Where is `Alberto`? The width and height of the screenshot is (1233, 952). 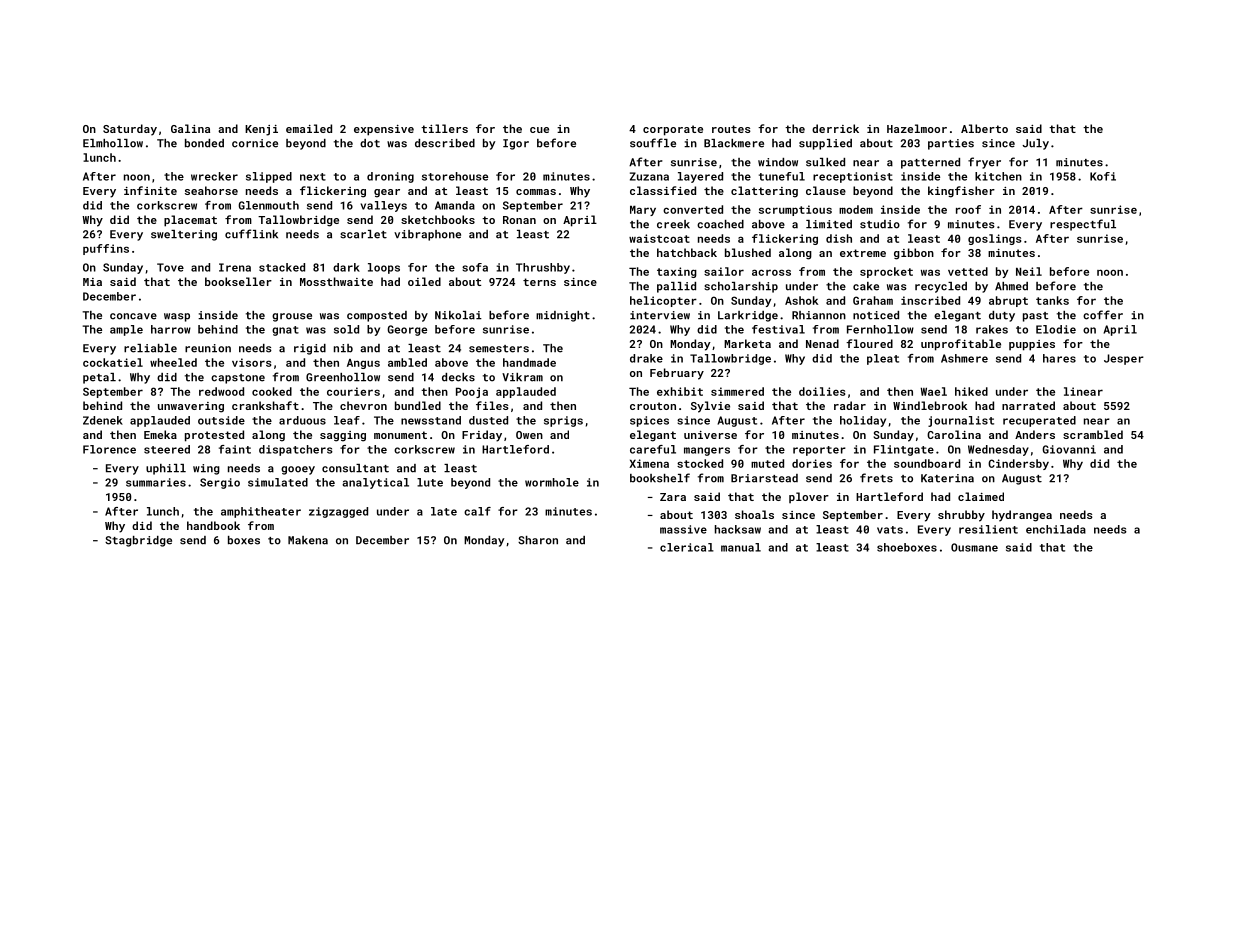
Alberto is located at coordinates (984, 128).
